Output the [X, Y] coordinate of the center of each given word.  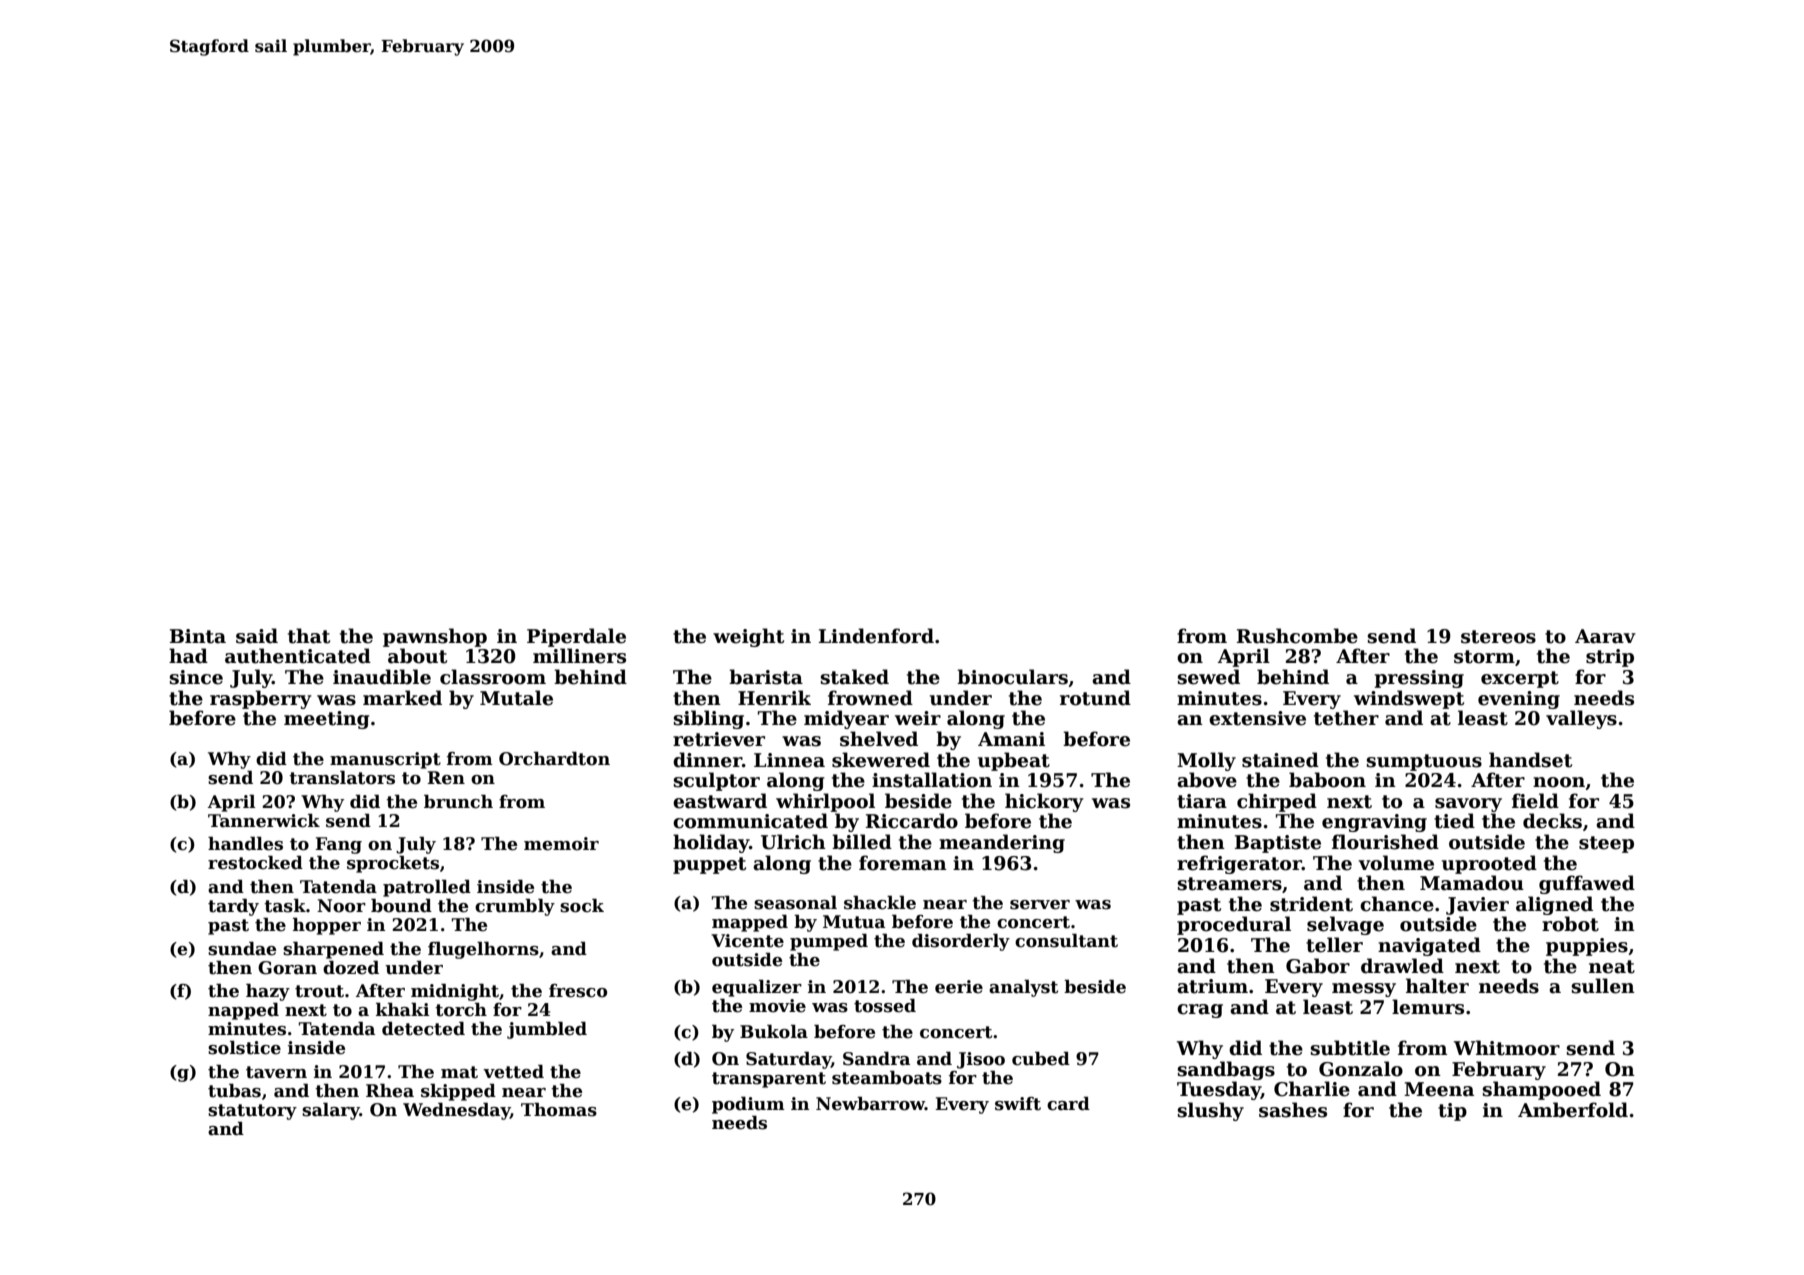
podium [748, 1105]
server [1040, 905]
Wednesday [456, 1111]
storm [1484, 657]
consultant [1066, 941]
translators [342, 778]
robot [1570, 924]
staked [855, 677]
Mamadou [1472, 883]
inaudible [382, 677]
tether [1346, 718]
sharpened [333, 950]
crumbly [515, 907]
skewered [881, 760]
